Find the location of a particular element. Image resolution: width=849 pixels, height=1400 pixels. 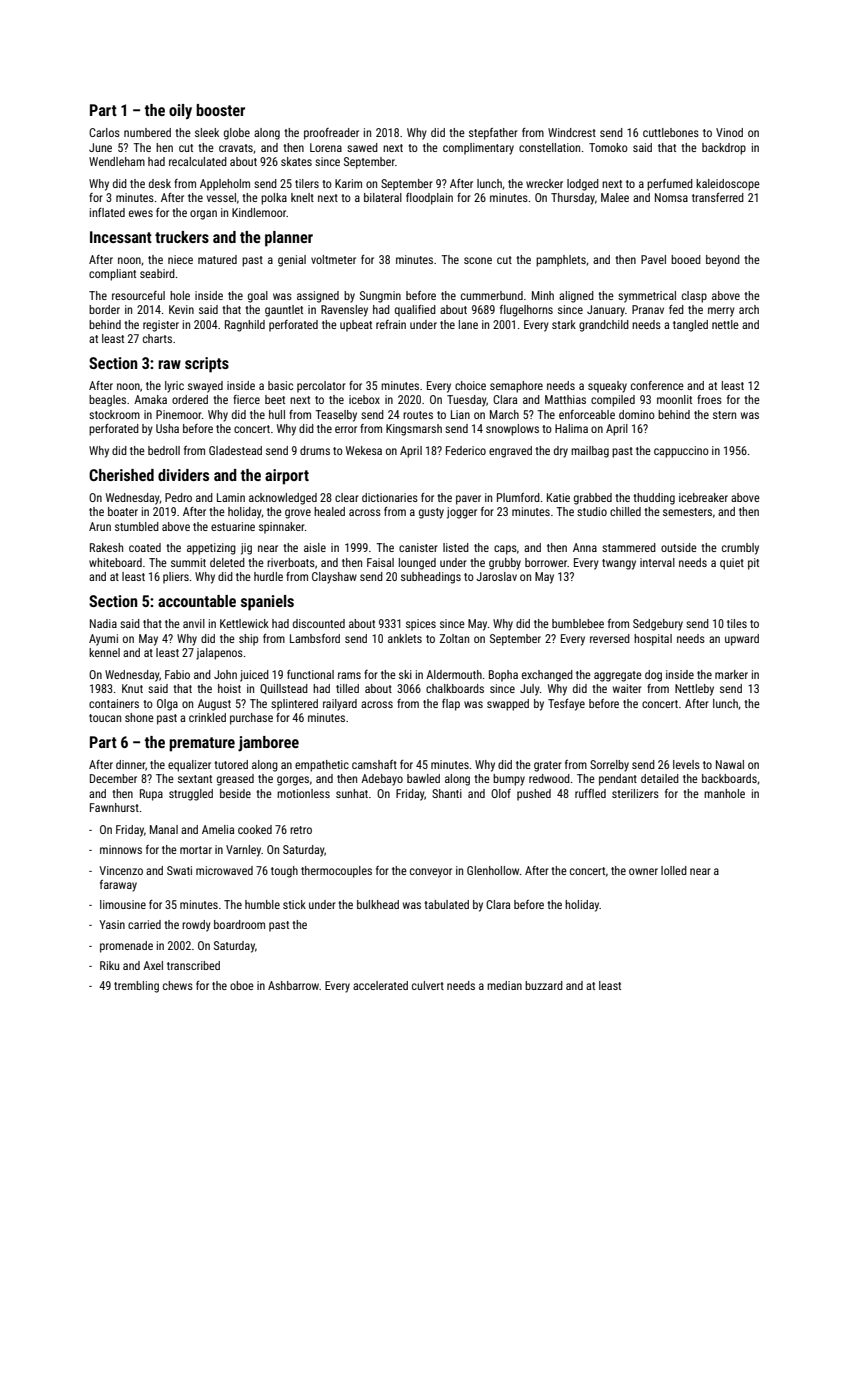

Knut is located at coordinates (132, 688).
